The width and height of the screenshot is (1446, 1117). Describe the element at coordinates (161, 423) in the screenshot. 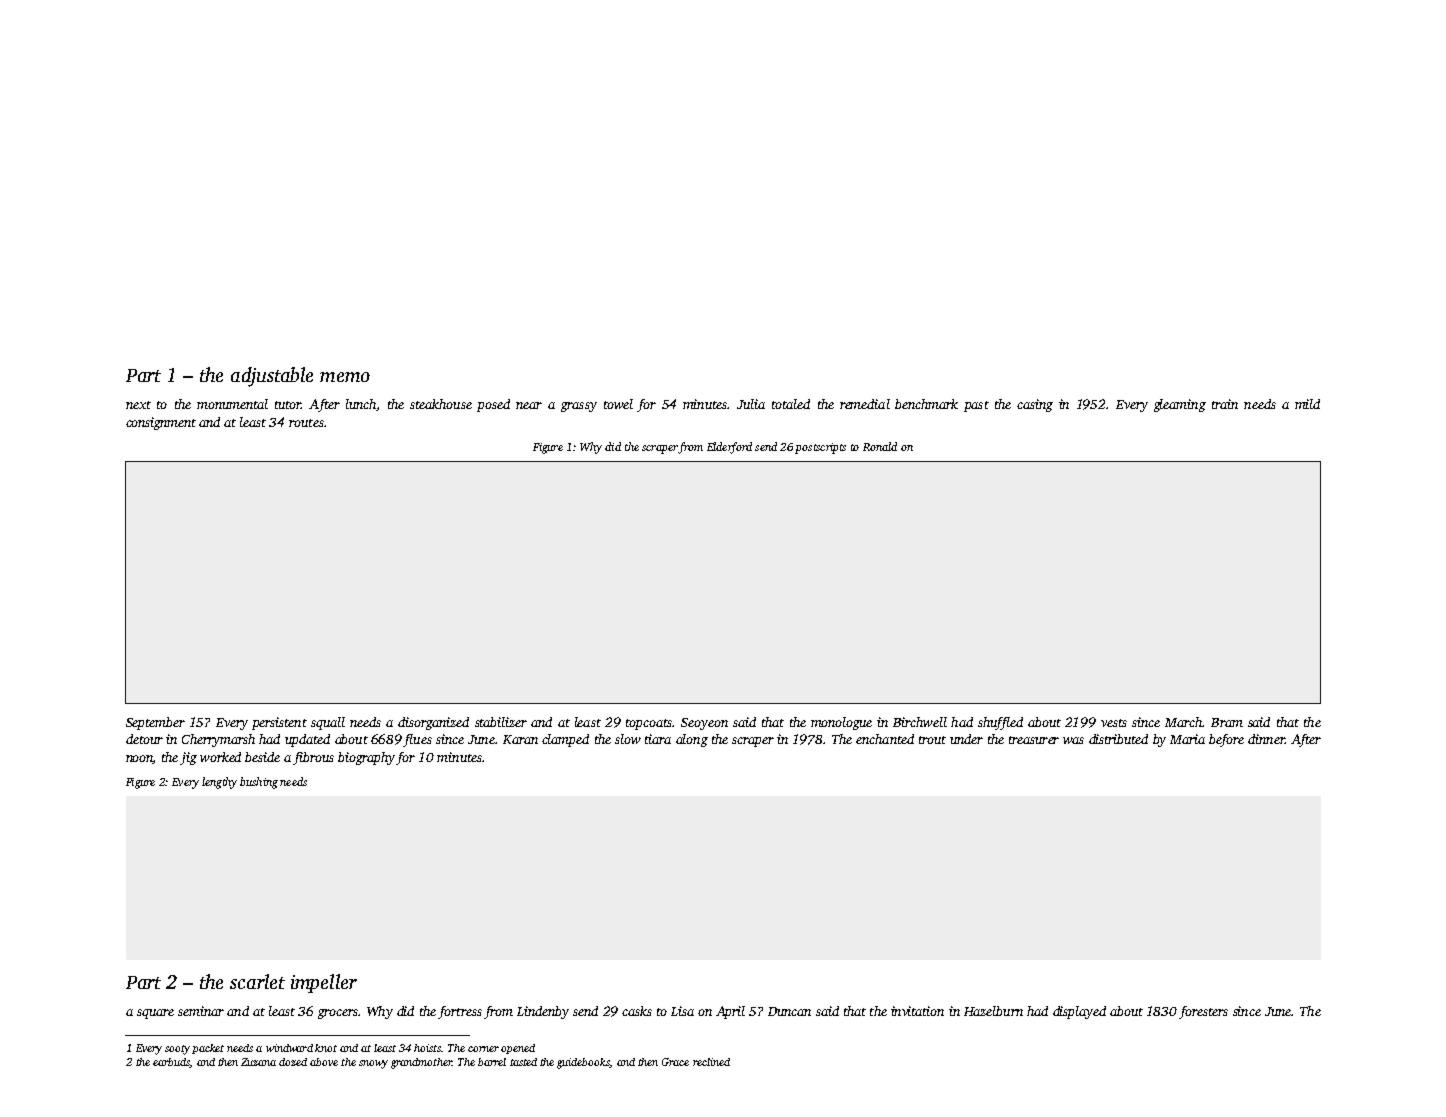

I see `consignment` at that location.
